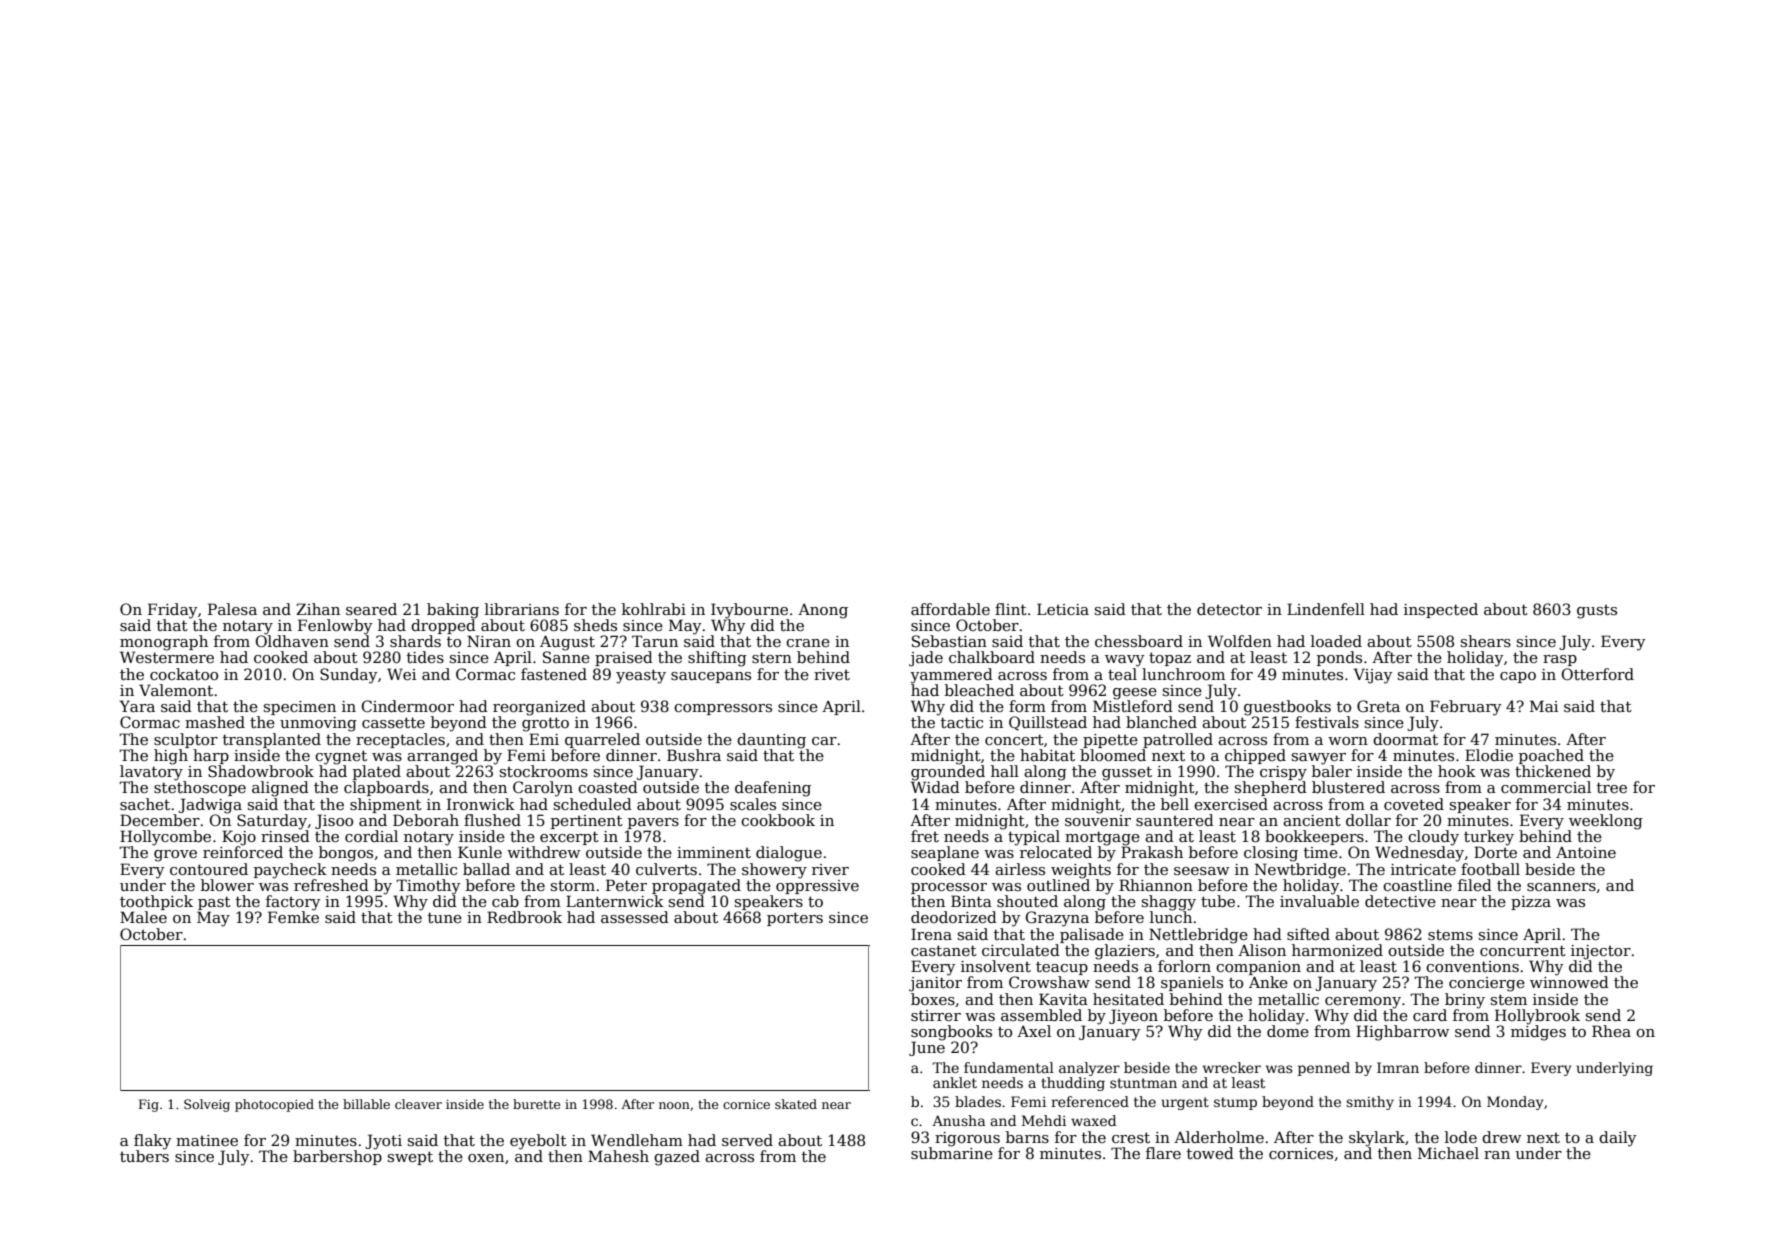 Image resolution: width=1780 pixels, height=1259 pixels. Describe the element at coordinates (1597, 612) in the screenshot. I see `gusts` at that location.
